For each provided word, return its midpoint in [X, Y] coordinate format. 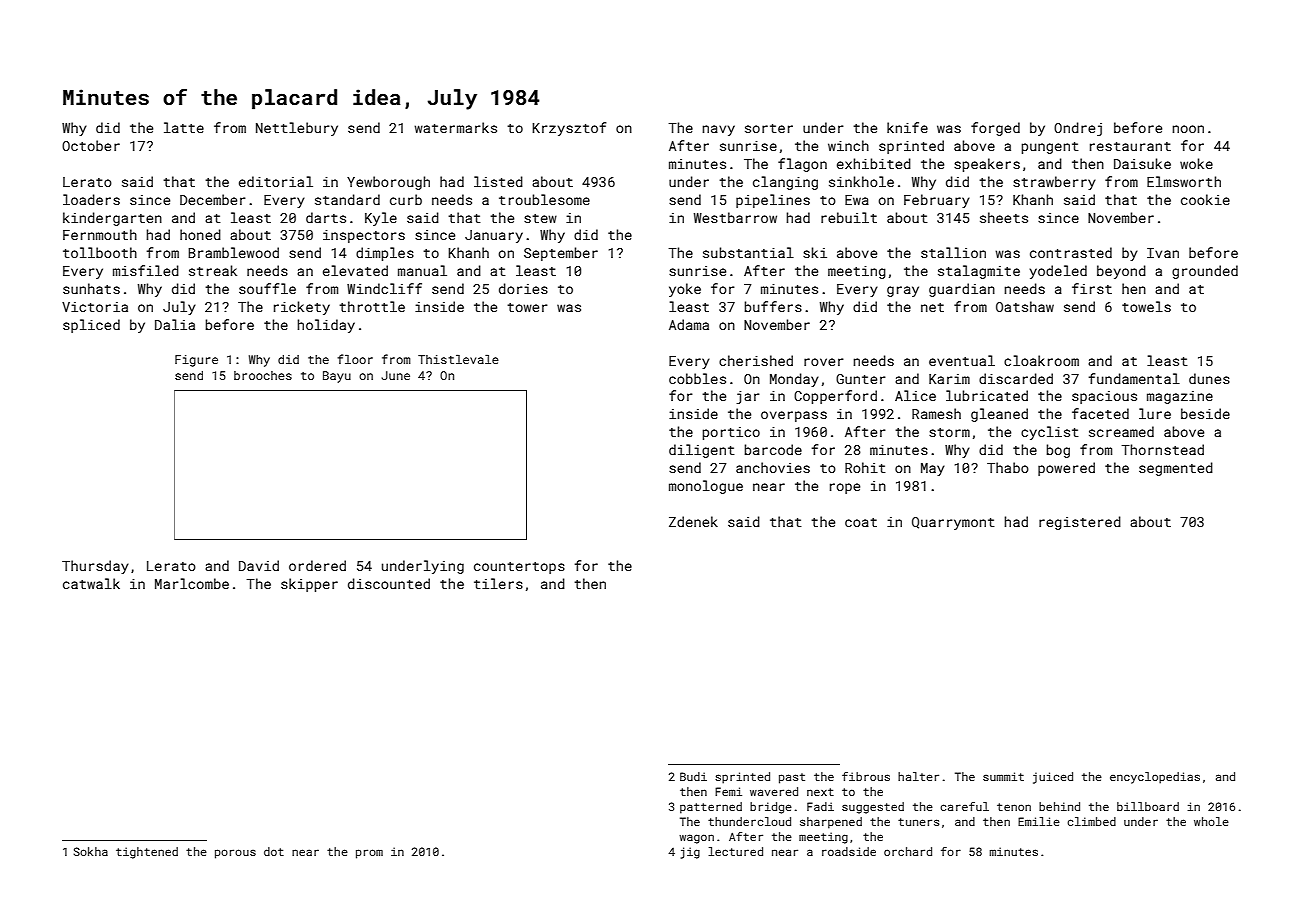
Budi [693, 776]
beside [1205, 413]
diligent [701, 451]
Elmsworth [1184, 181]
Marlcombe [192, 583]
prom [369, 854]
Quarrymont [953, 523]
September [561, 254]
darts [326, 217]
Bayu [337, 377]
